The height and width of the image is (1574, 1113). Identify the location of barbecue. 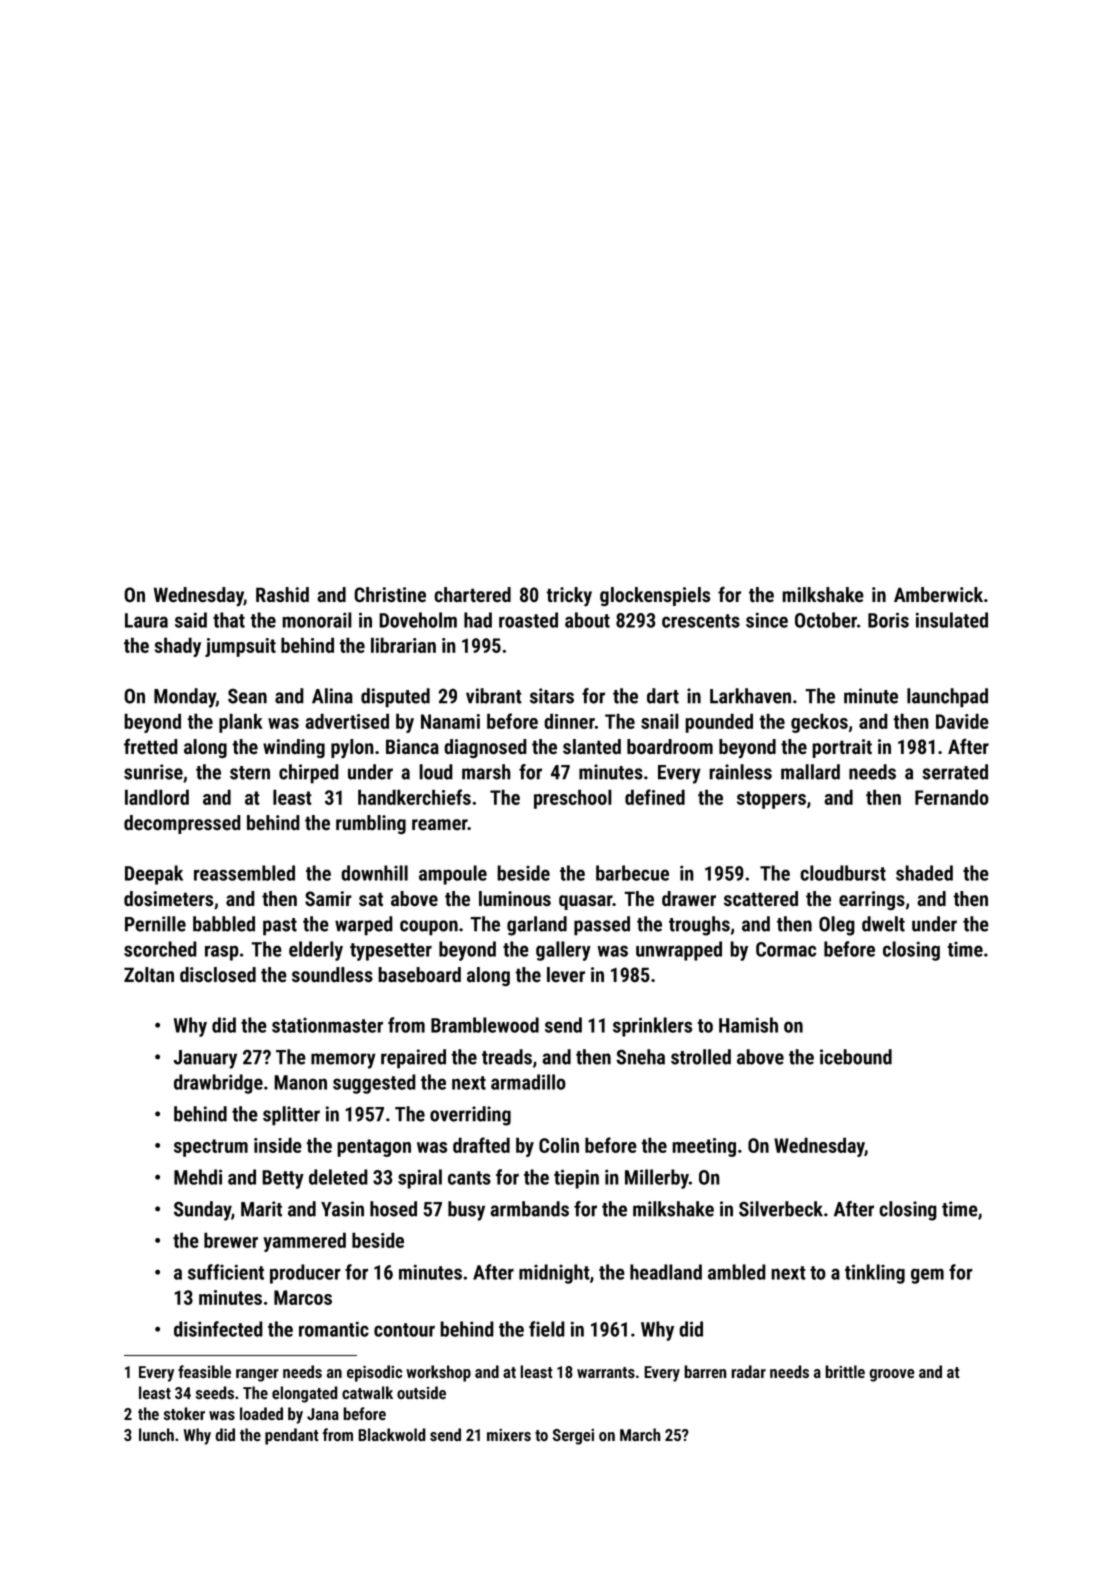
(632, 873).
